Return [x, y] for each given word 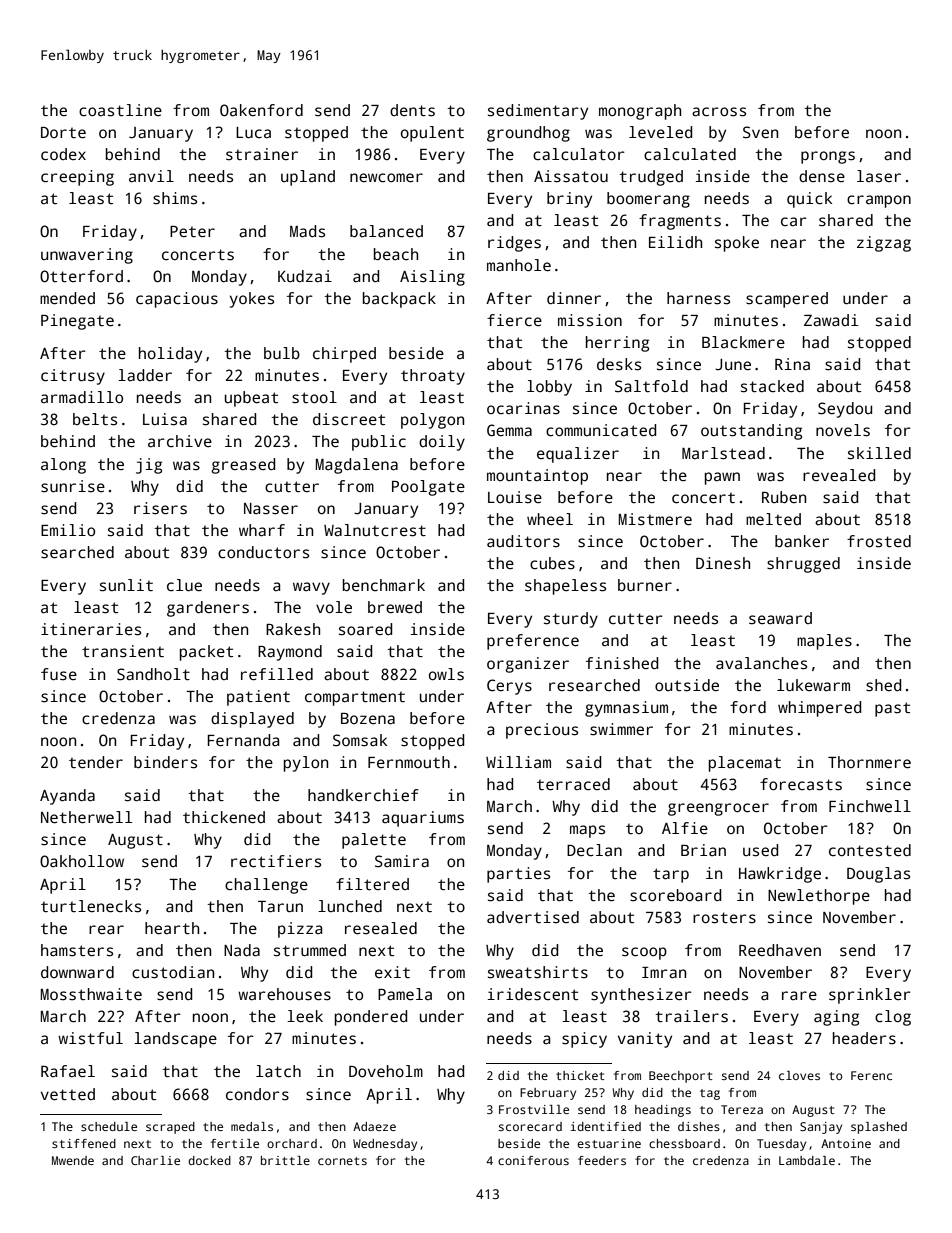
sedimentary [538, 112]
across [719, 112]
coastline [120, 110]
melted [773, 519]
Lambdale [807, 1160]
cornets [342, 1161]
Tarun [280, 907]
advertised [533, 917]
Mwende [73, 1160]
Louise [515, 497]
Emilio [68, 530]
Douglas [878, 875]
